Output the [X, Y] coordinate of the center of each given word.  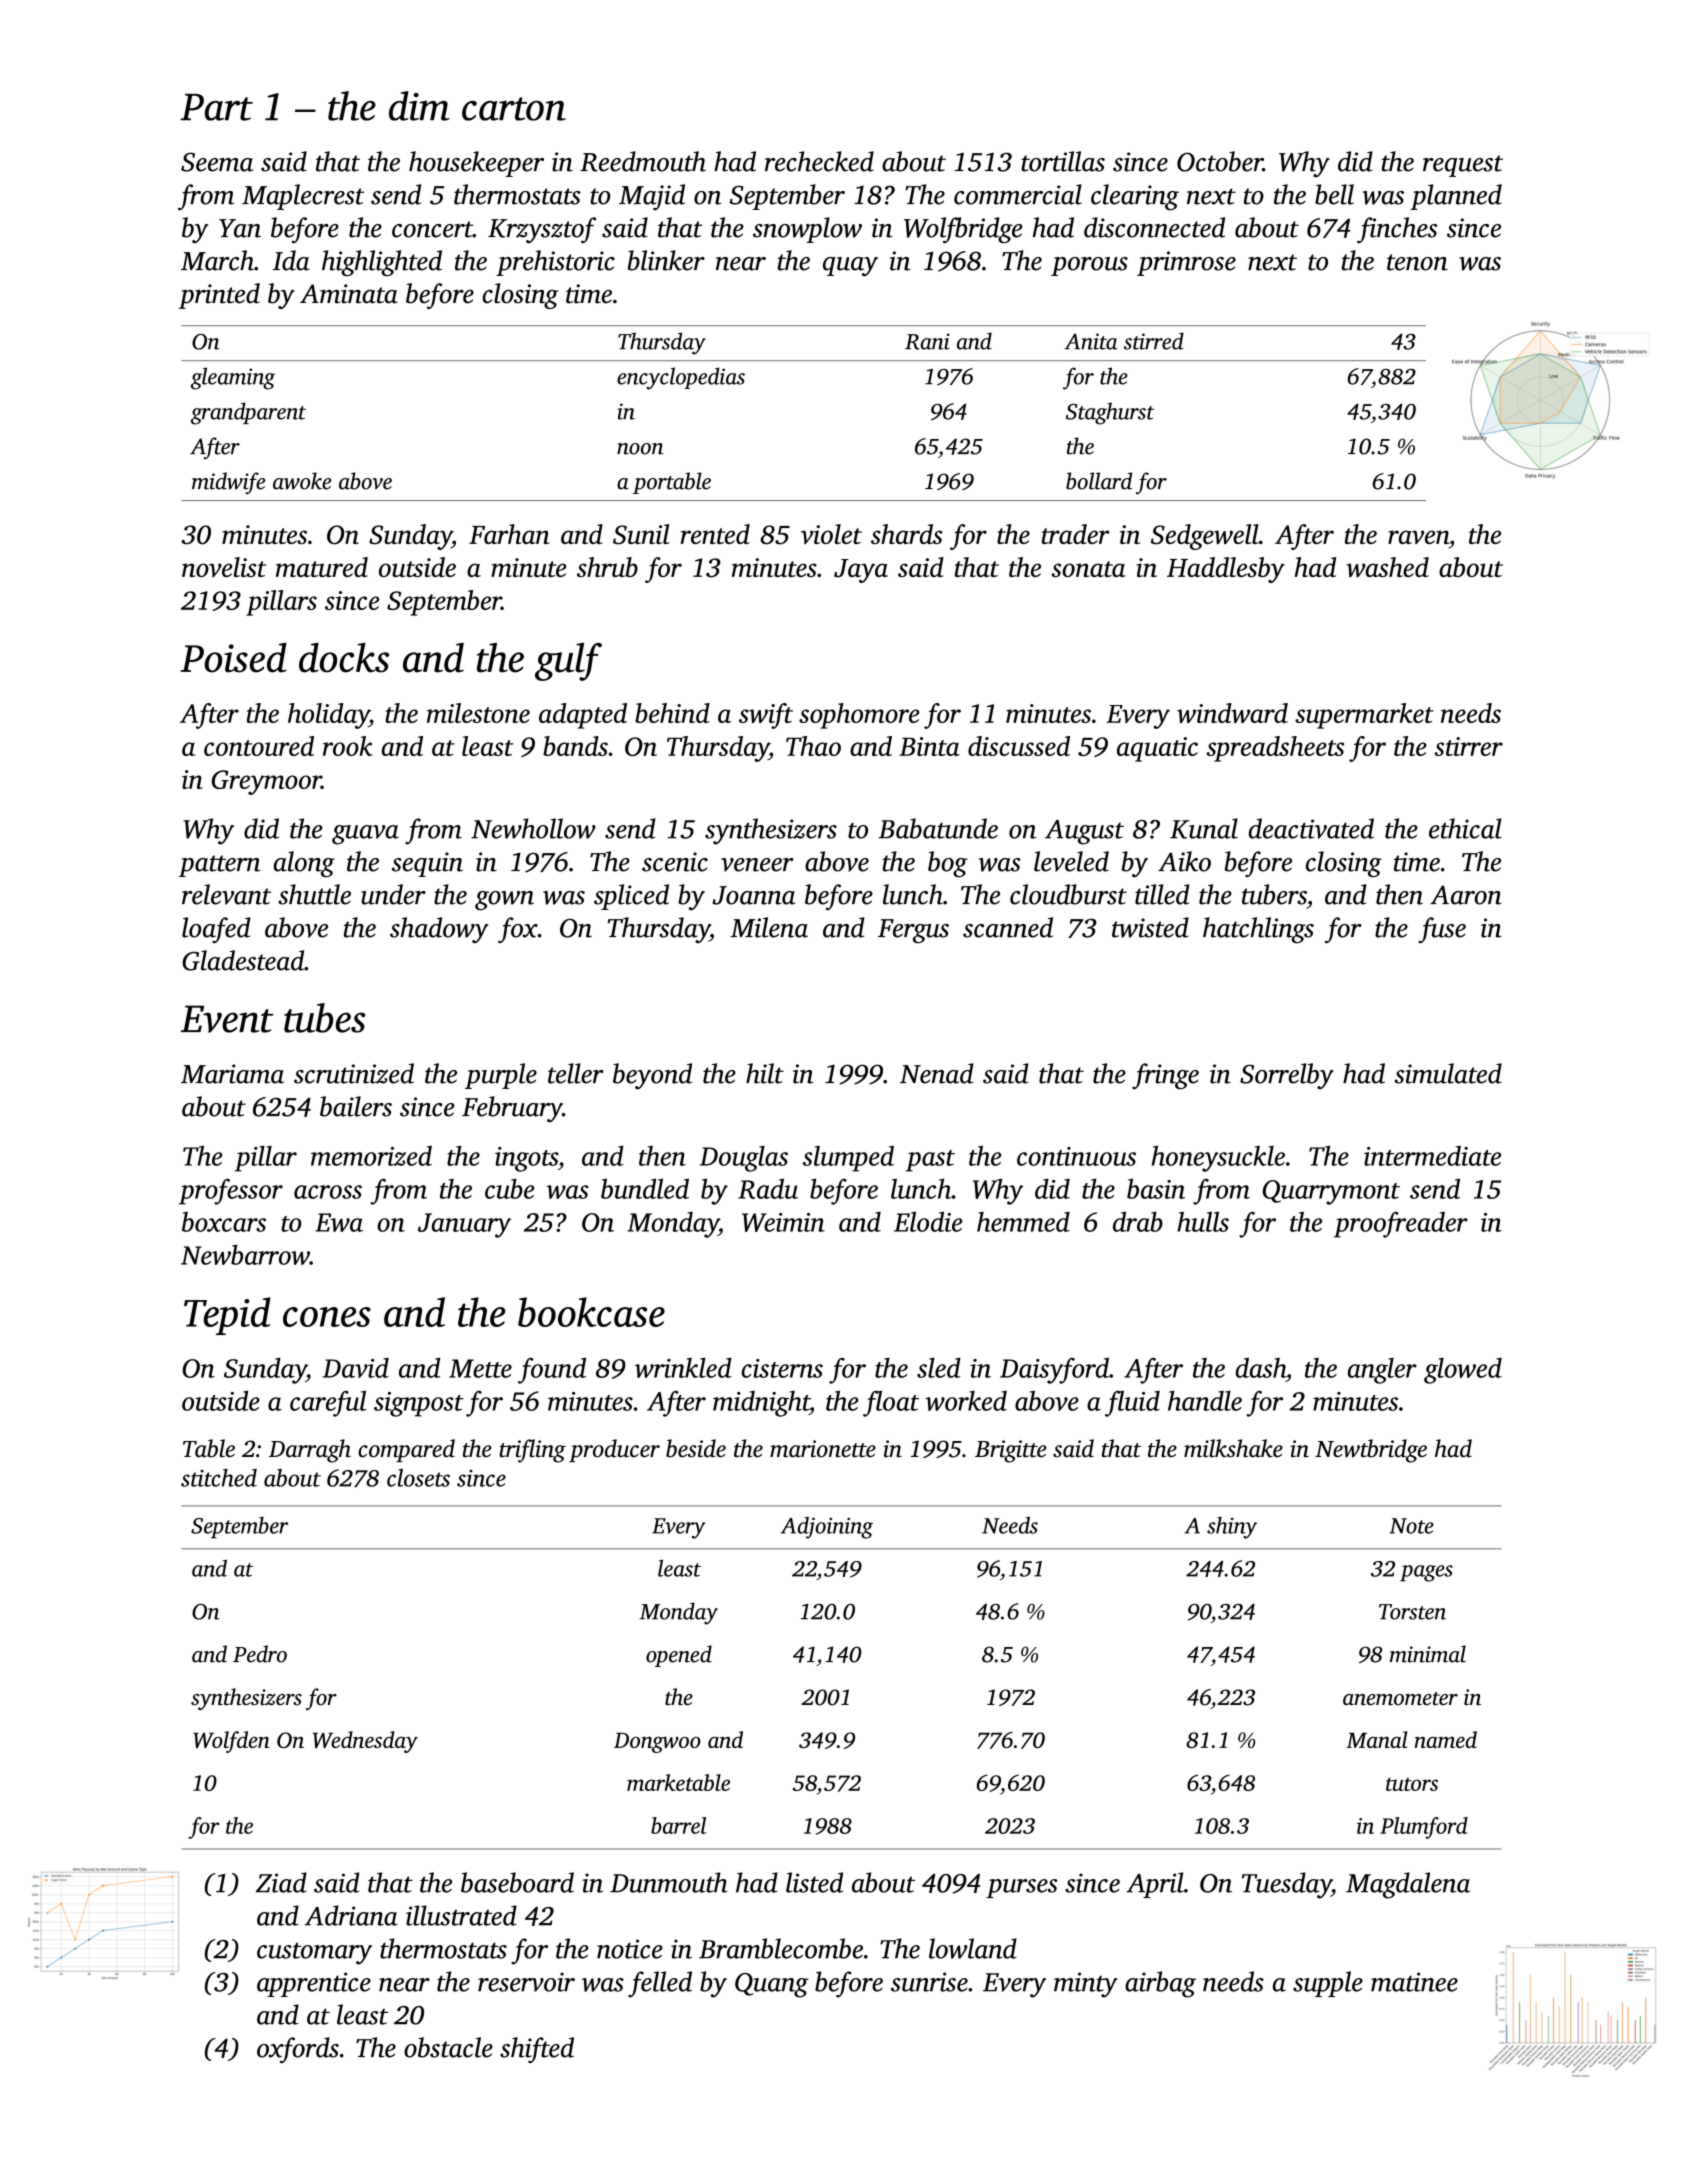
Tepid [227, 1316]
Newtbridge [1371, 1451]
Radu [768, 1188]
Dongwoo [657, 1743]
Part [216, 107]
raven [1418, 537]
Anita [1091, 341]
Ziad [281, 1882]
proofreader [1401, 1225]
